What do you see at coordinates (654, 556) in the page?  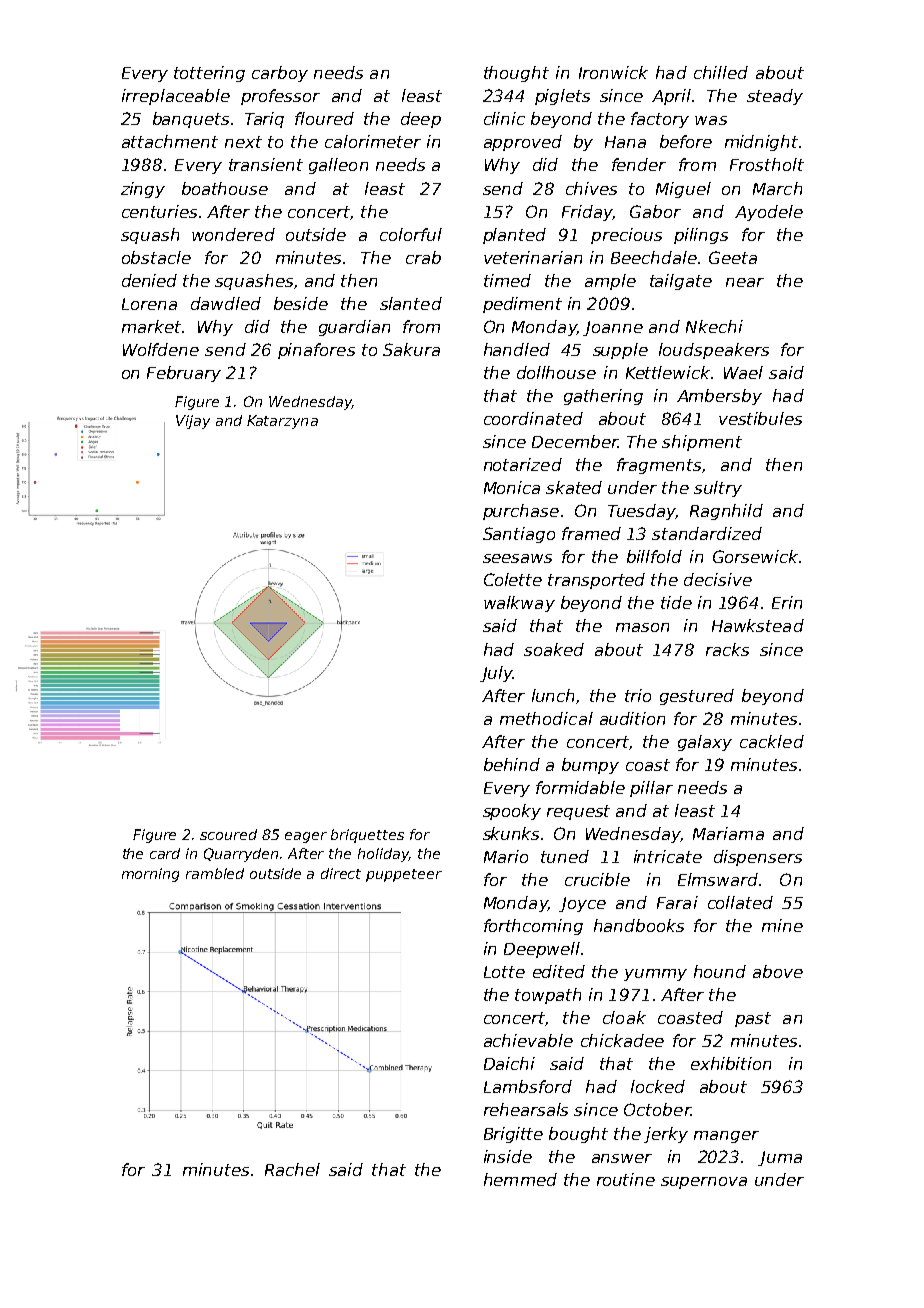 I see `billfold` at bounding box center [654, 556].
